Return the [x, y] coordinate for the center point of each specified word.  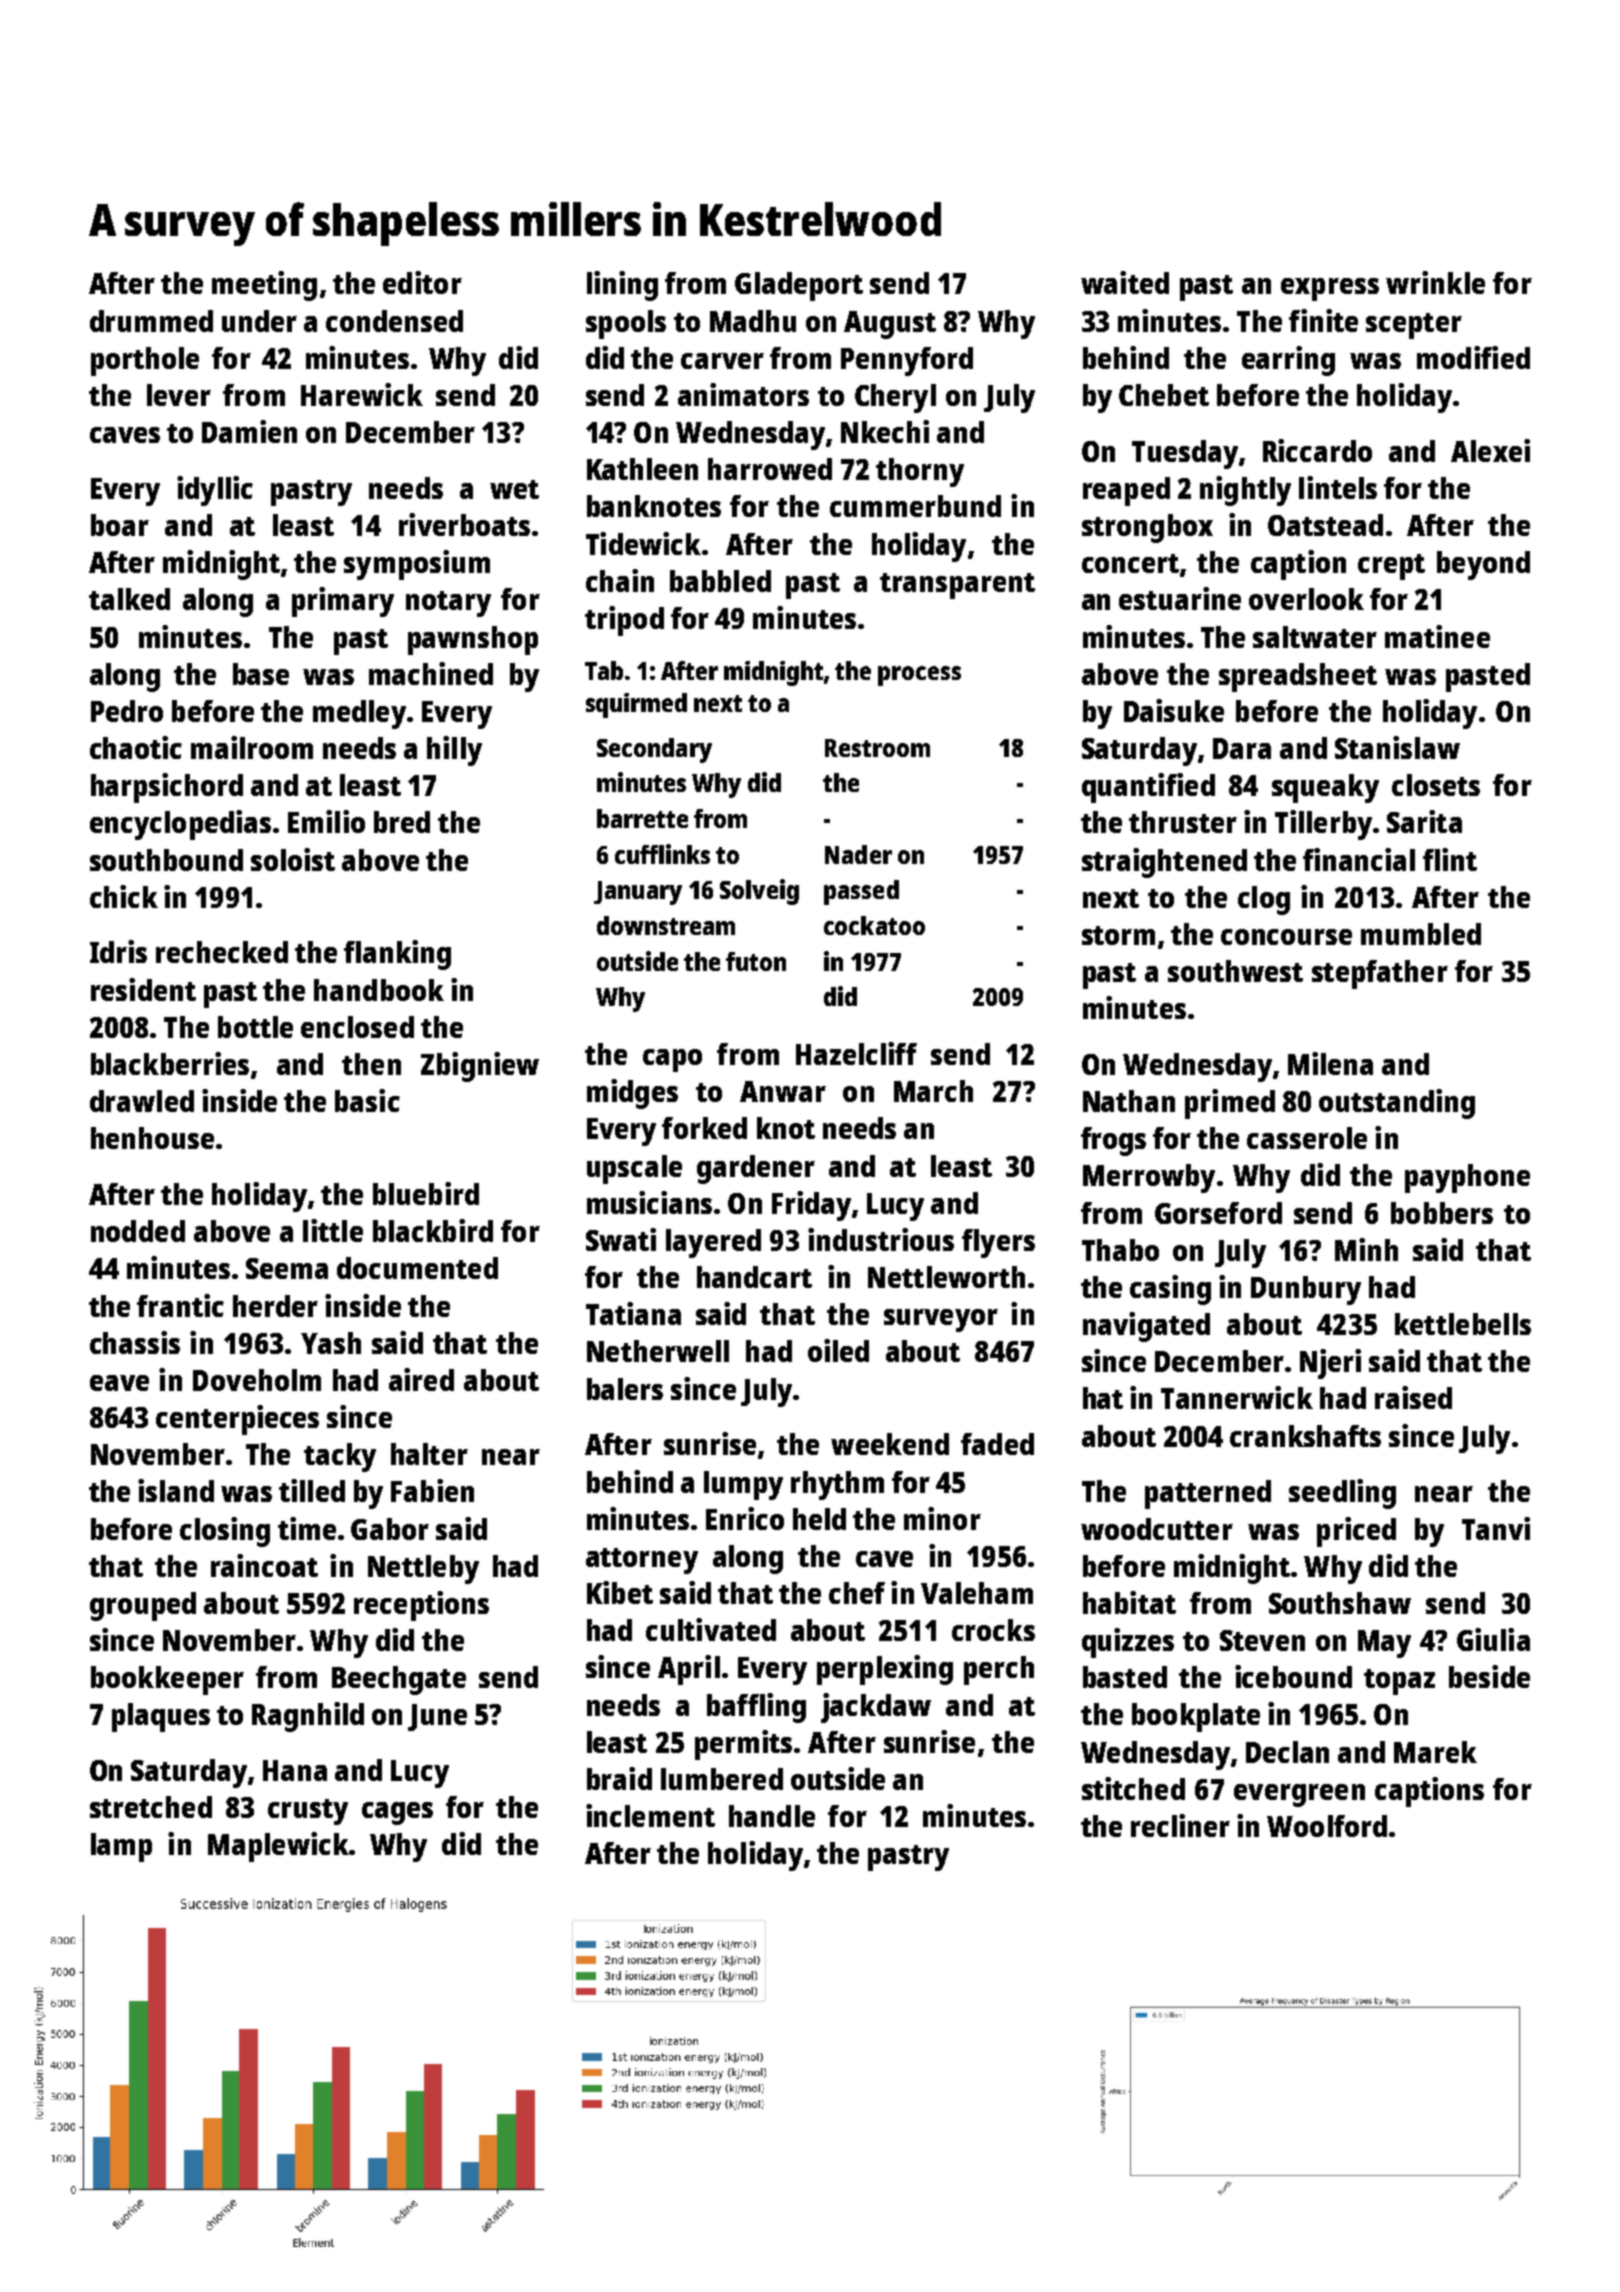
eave [119, 1383]
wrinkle [1435, 282]
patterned [1208, 1494]
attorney [642, 1561]
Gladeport [799, 286]
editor [422, 282]
